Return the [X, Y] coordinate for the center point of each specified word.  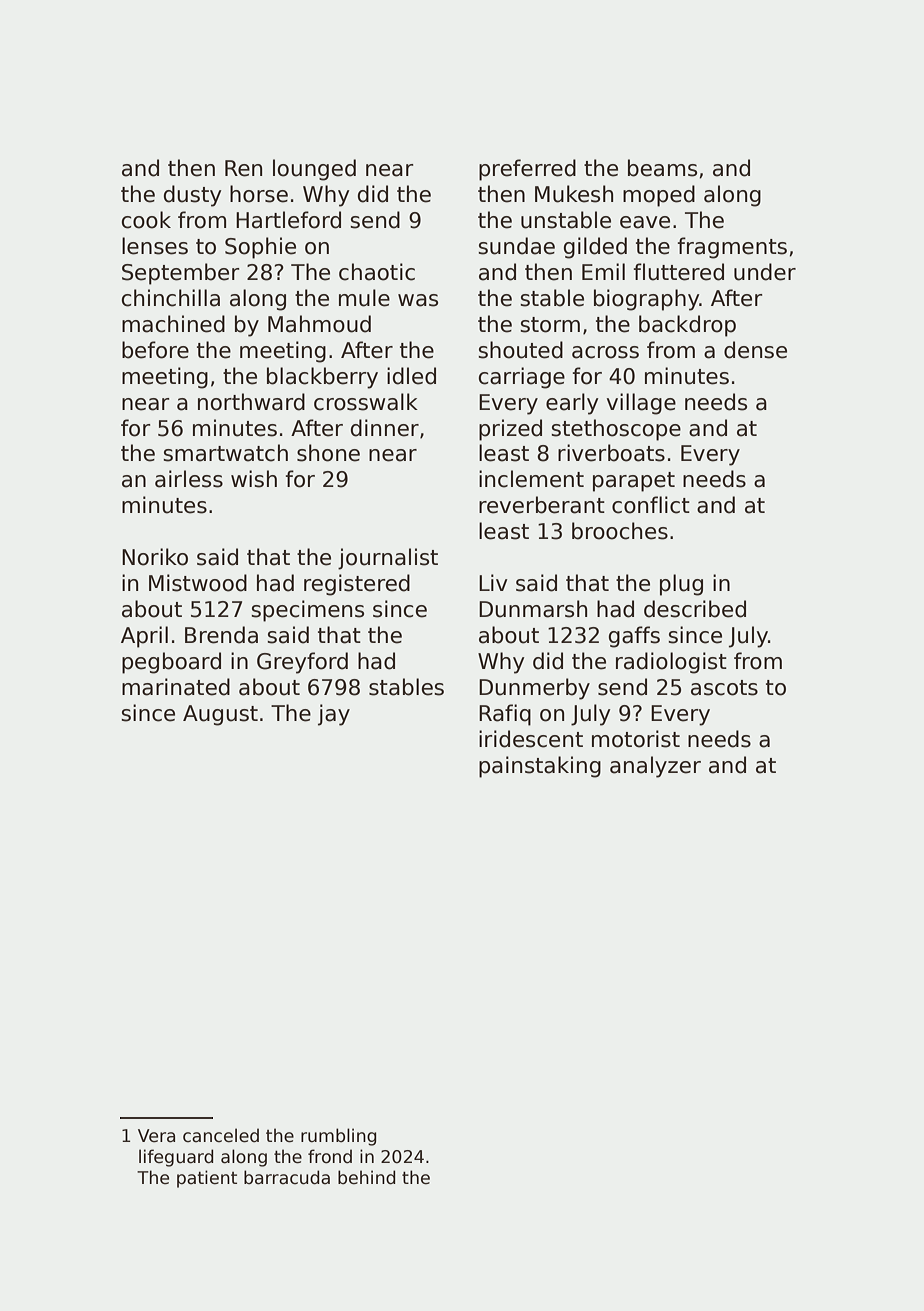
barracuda [287, 1177]
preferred [527, 170]
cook [146, 220]
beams [662, 168]
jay [334, 715]
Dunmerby [534, 689]
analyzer [655, 767]
